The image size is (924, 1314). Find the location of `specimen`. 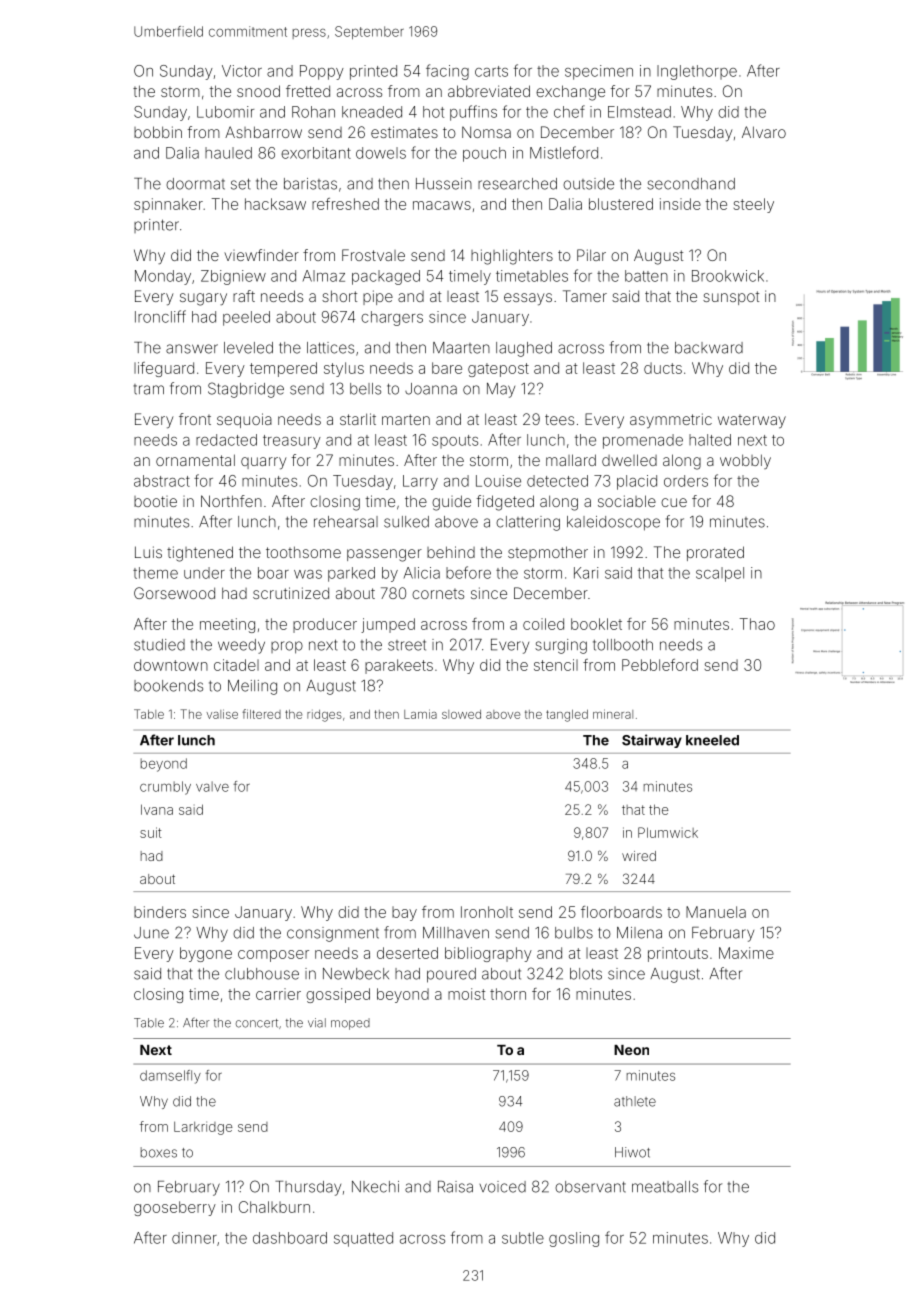

specimen is located at coordinates (599, 72).
